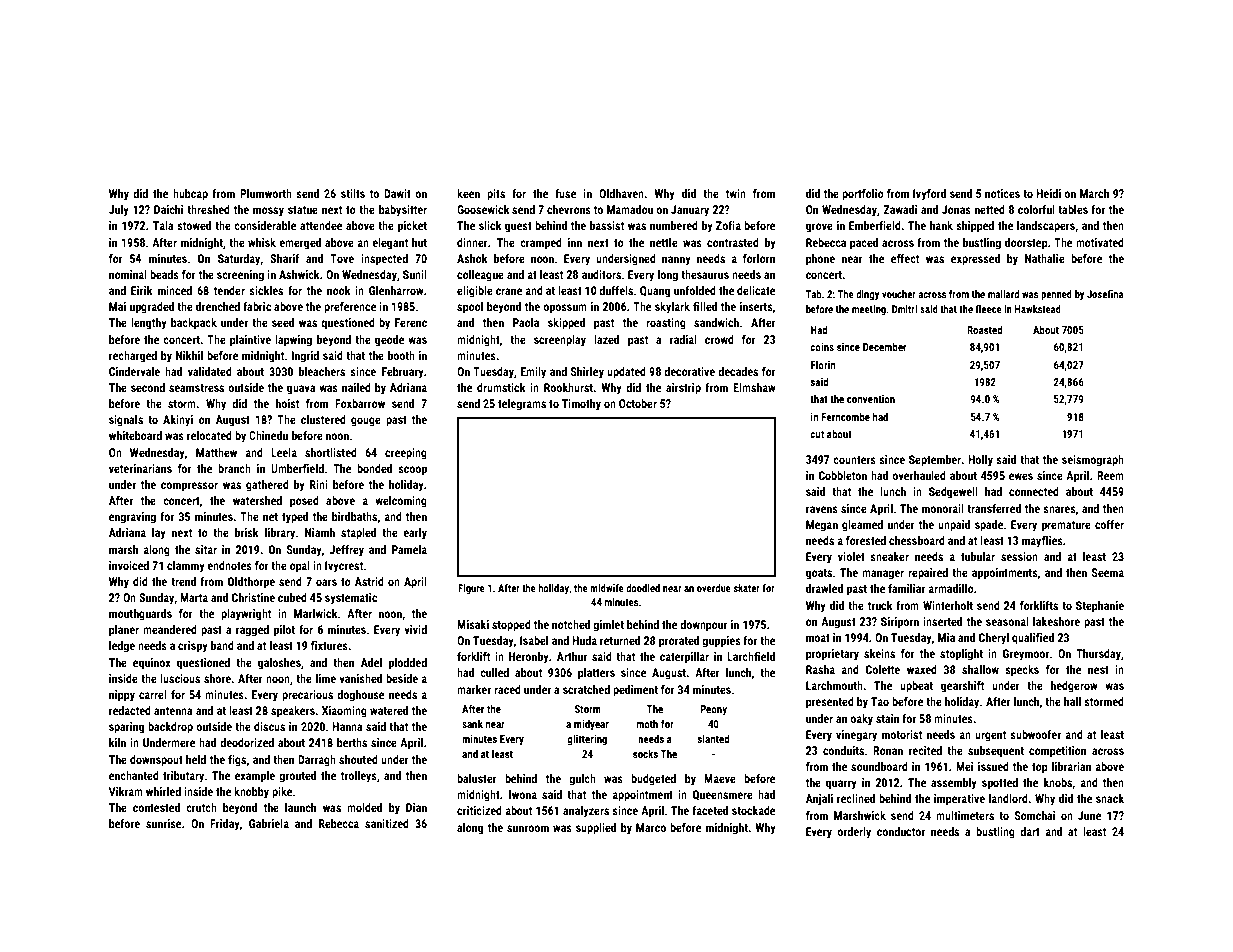 The image size is (1233, 952). Describe the element at coordinates (651, 827) in the document. I see `Marco` at that location.
